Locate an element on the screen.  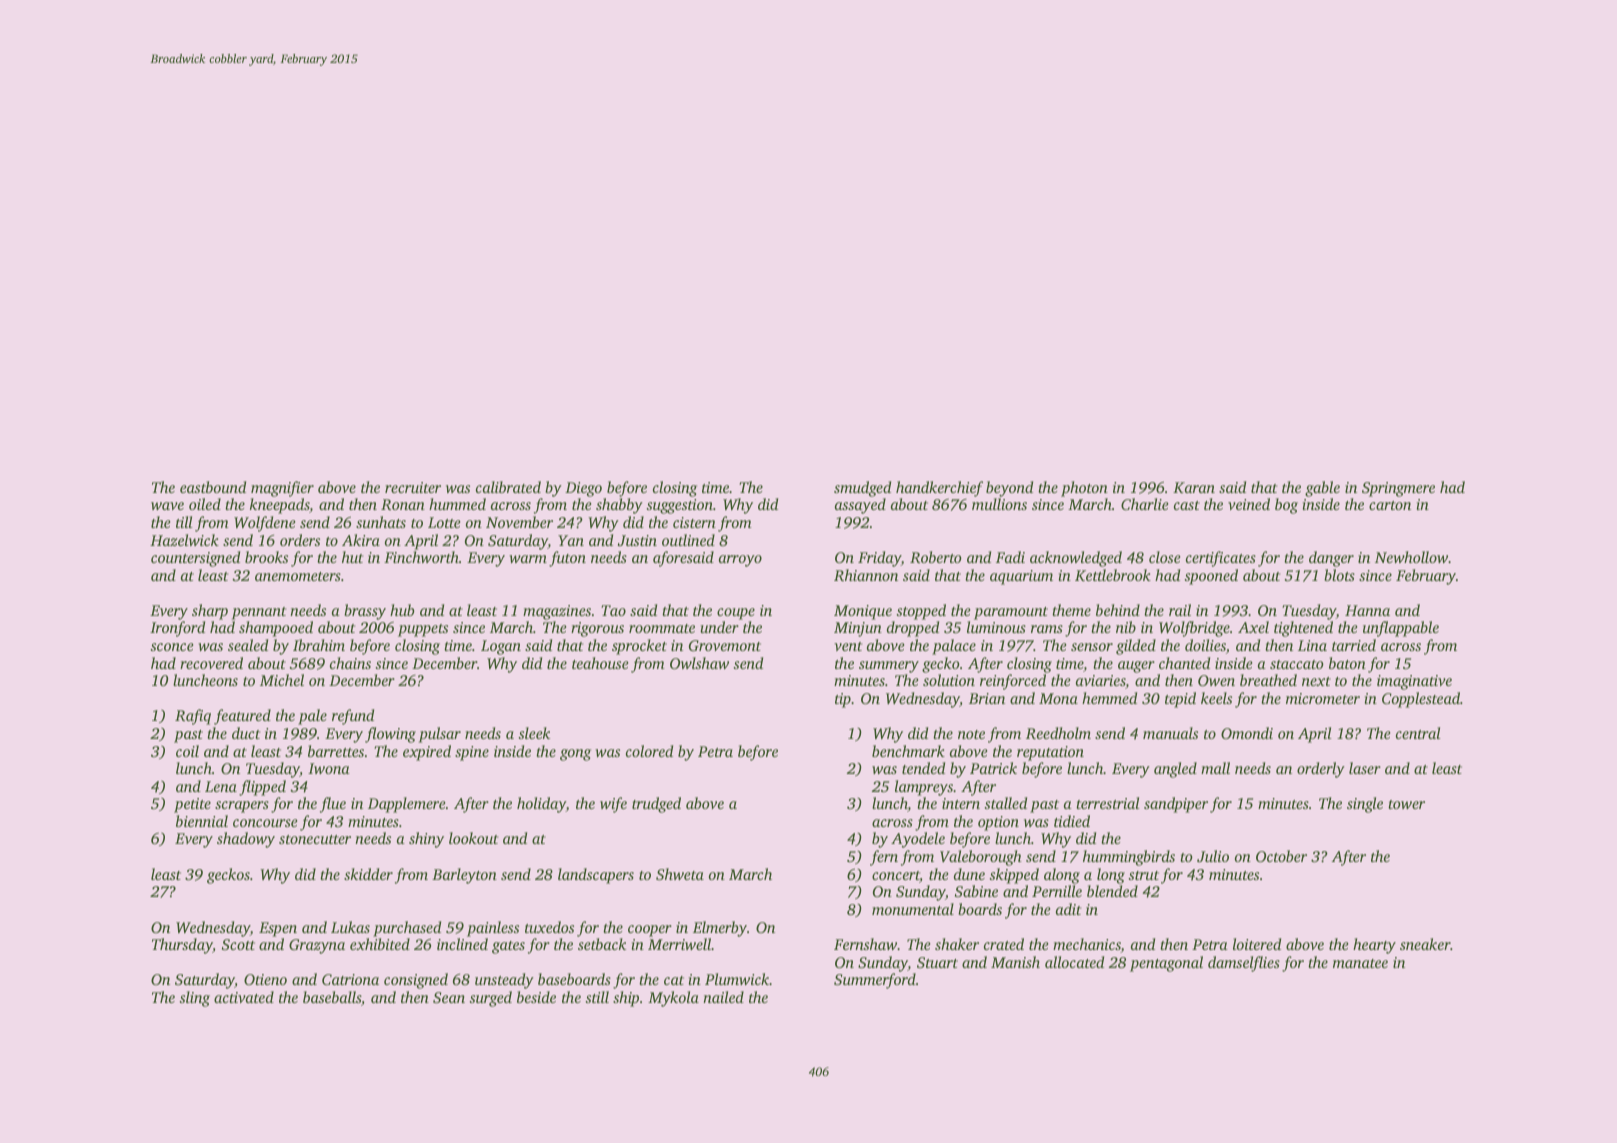
handkerchief is located at coordinates (939, 489).
